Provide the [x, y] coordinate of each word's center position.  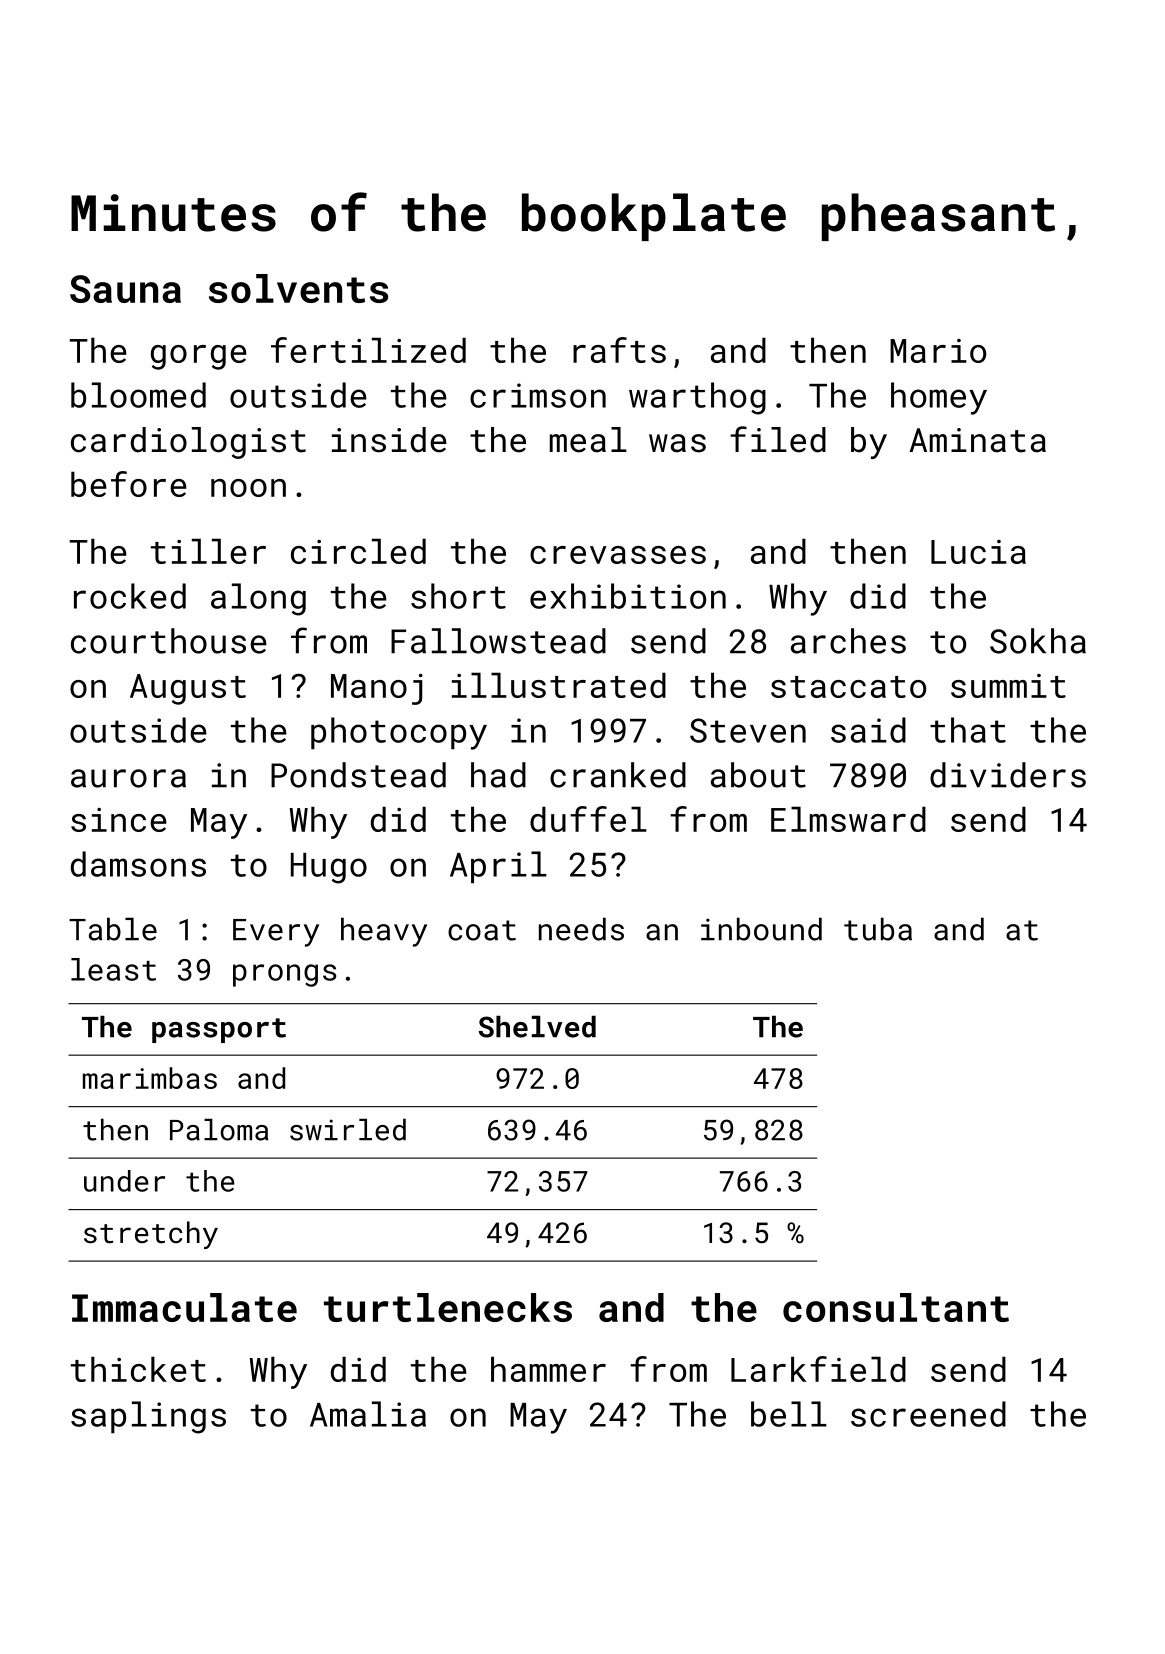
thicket [138, 1369]
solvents [298, 288]
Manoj [377, 689]
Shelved [537, 1027]
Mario [938, 351]
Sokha [1038, 641]
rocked [130, 596]
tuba [878, 929]
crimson [538, 395]
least [113, 969]
